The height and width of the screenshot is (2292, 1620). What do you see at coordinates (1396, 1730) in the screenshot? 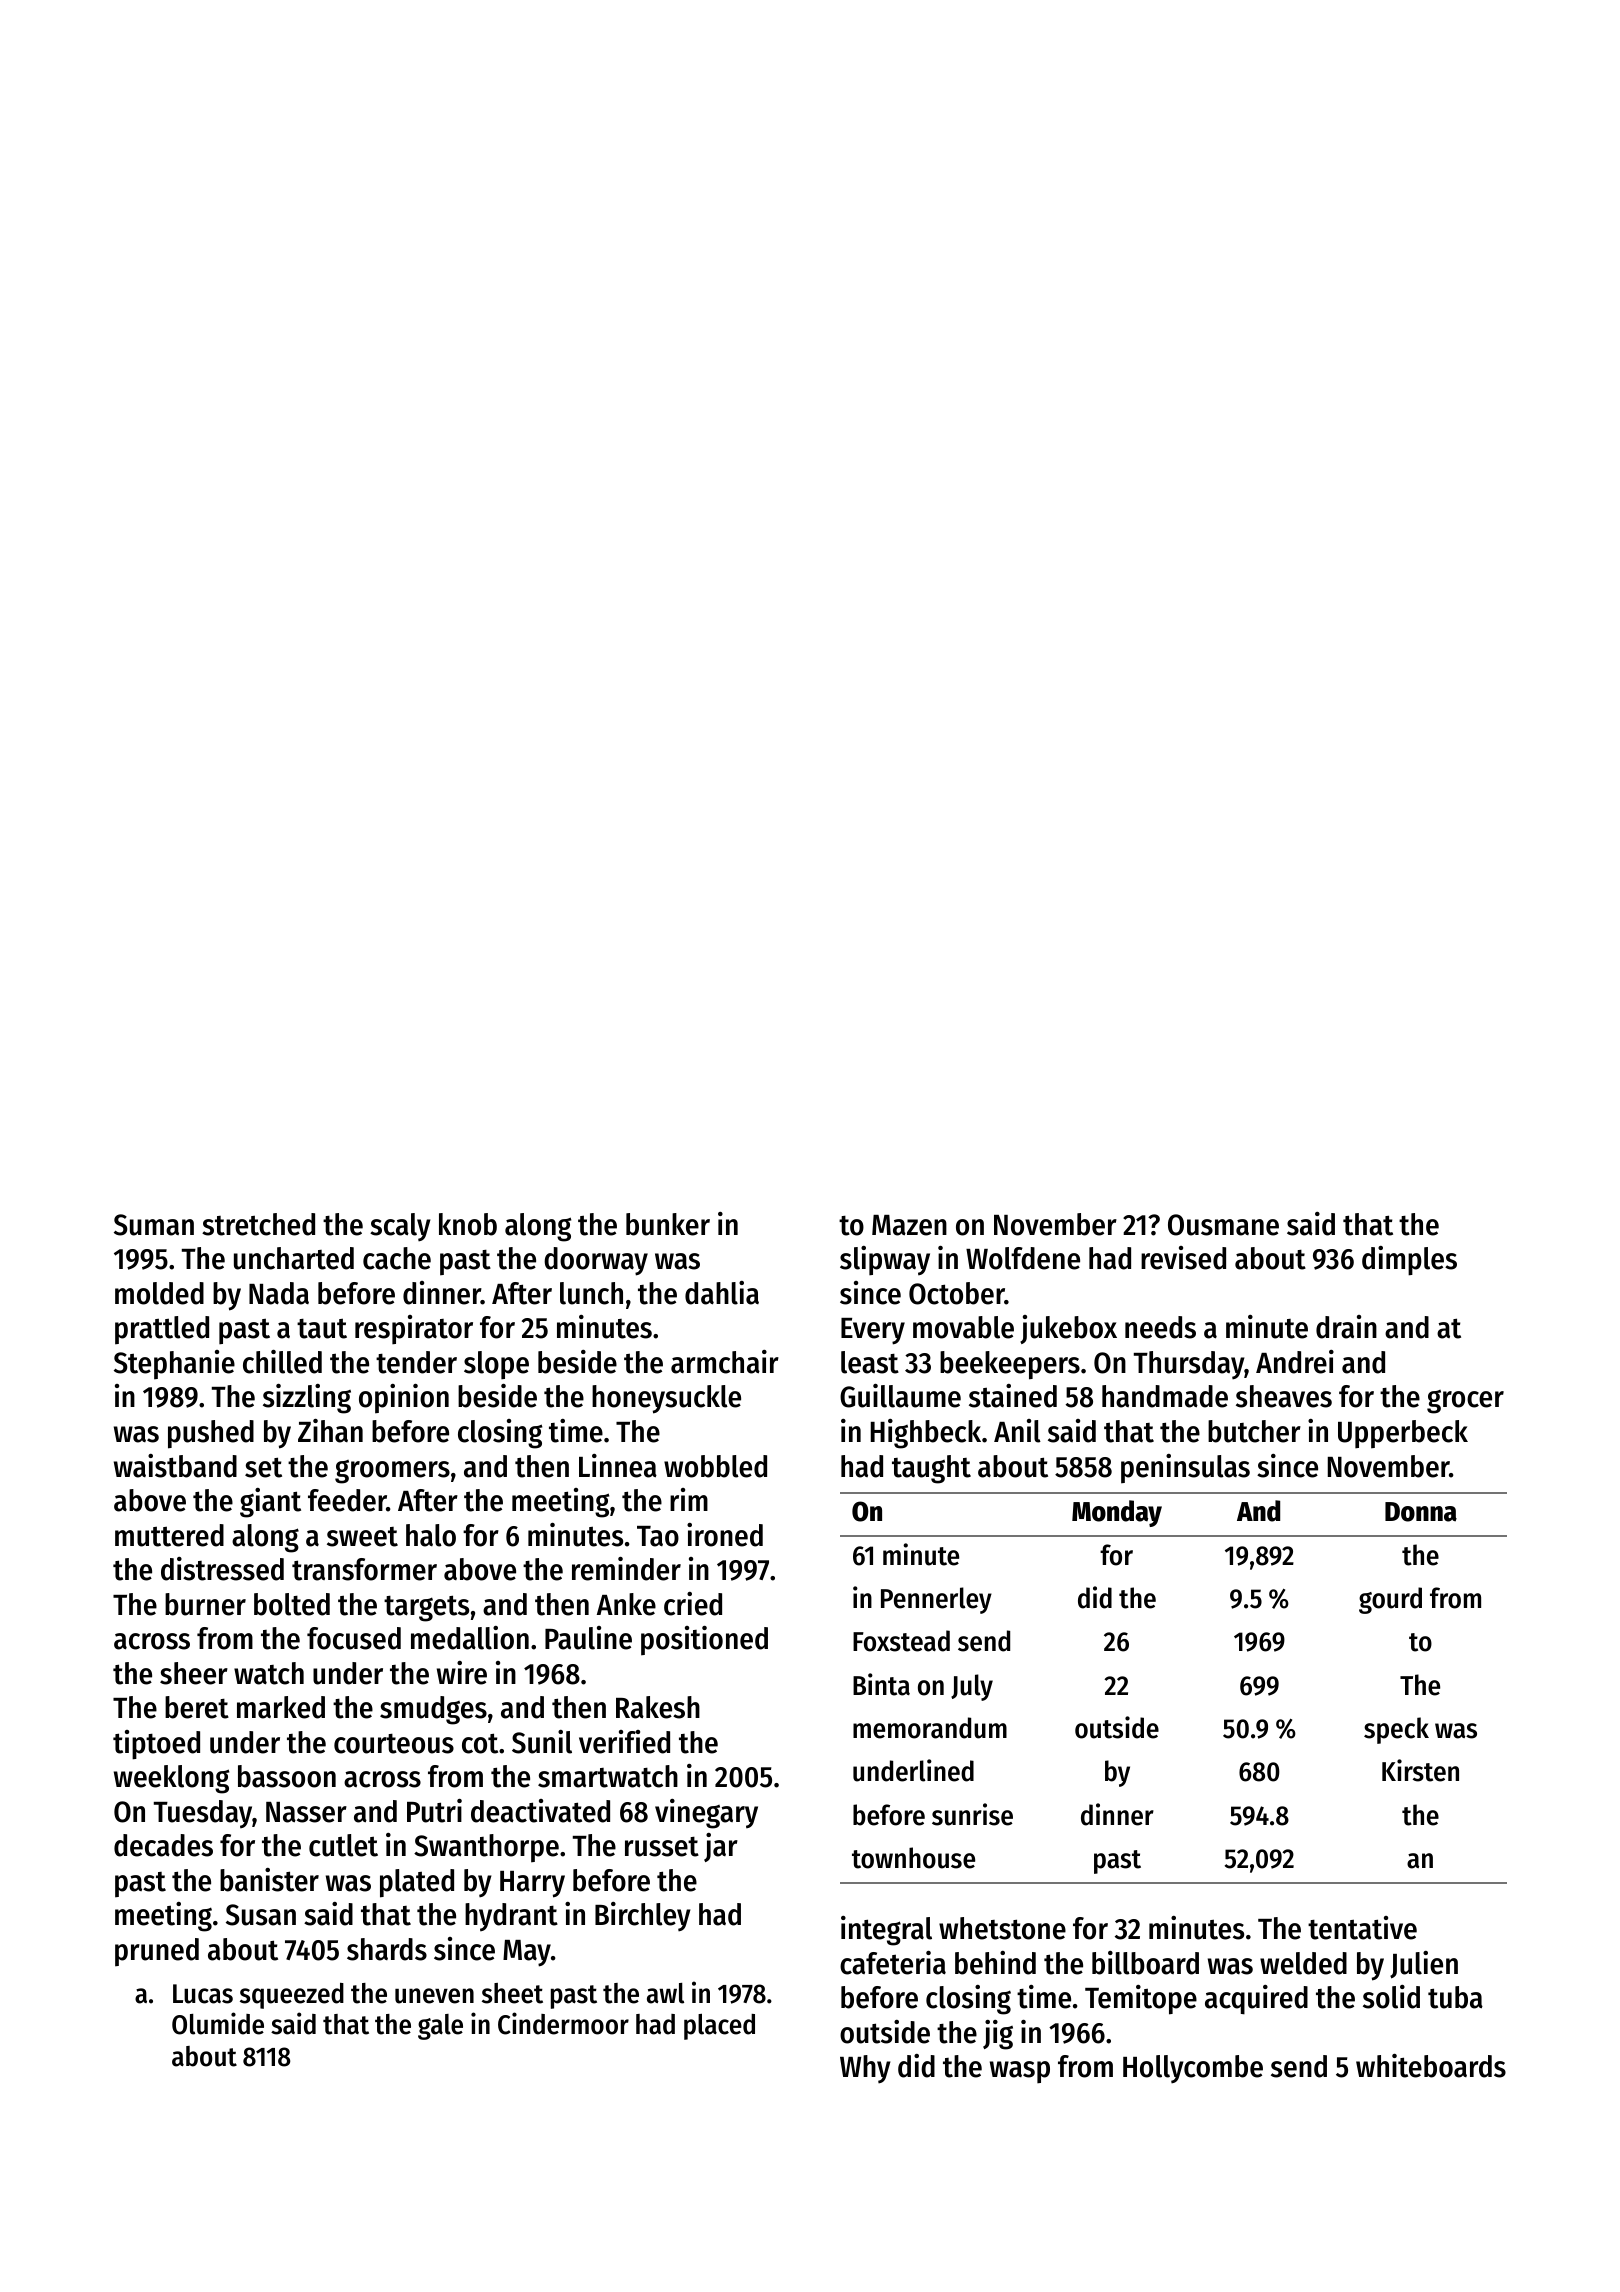
I see `speck` at bounding box center [1396, 1730].
